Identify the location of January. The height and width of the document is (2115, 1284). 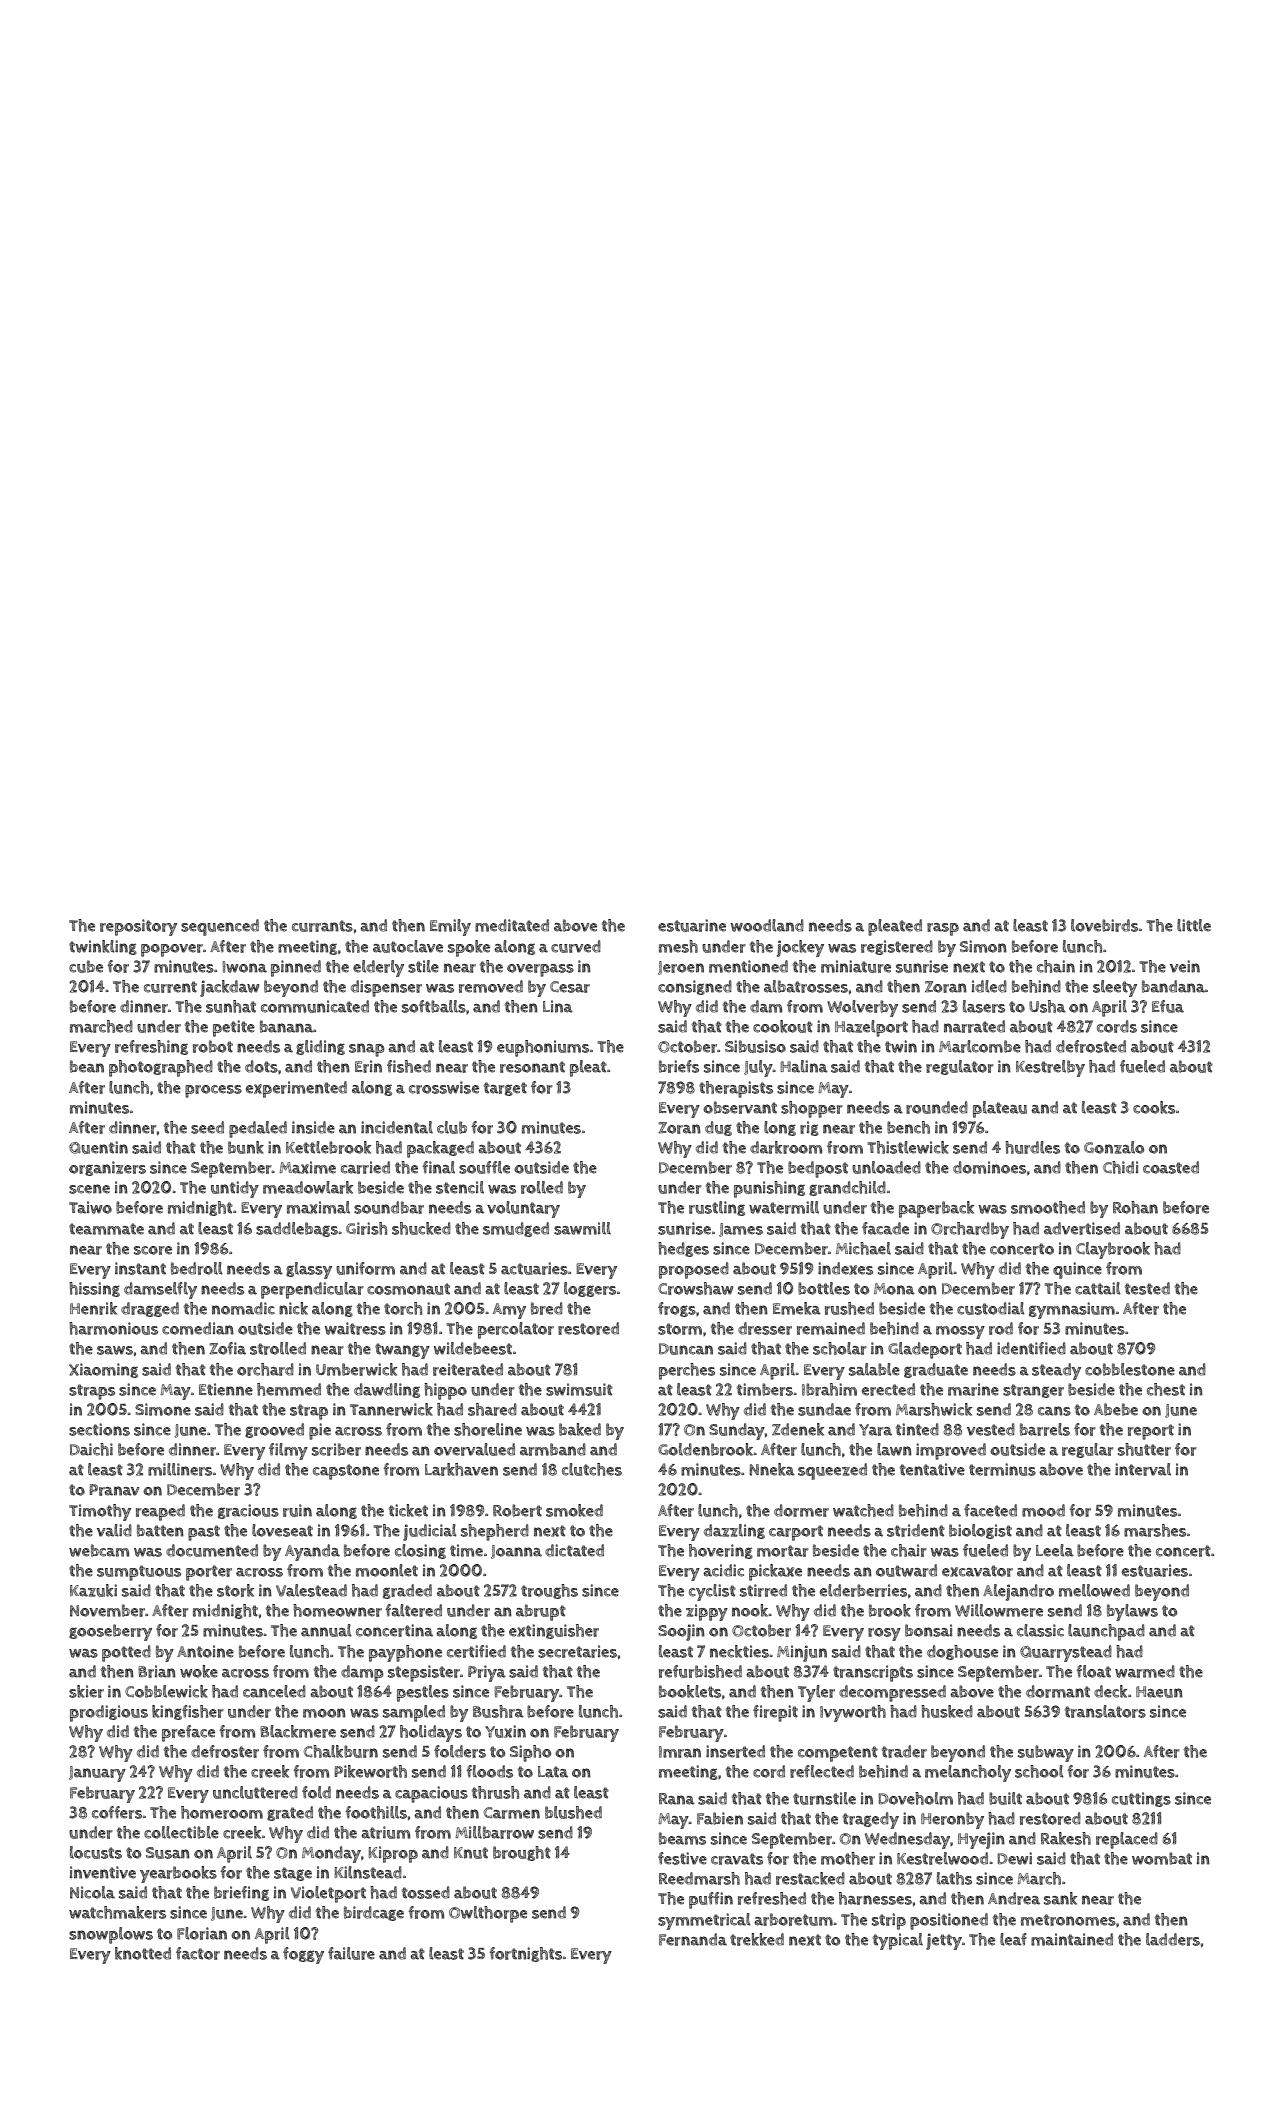
(97, 1774).
